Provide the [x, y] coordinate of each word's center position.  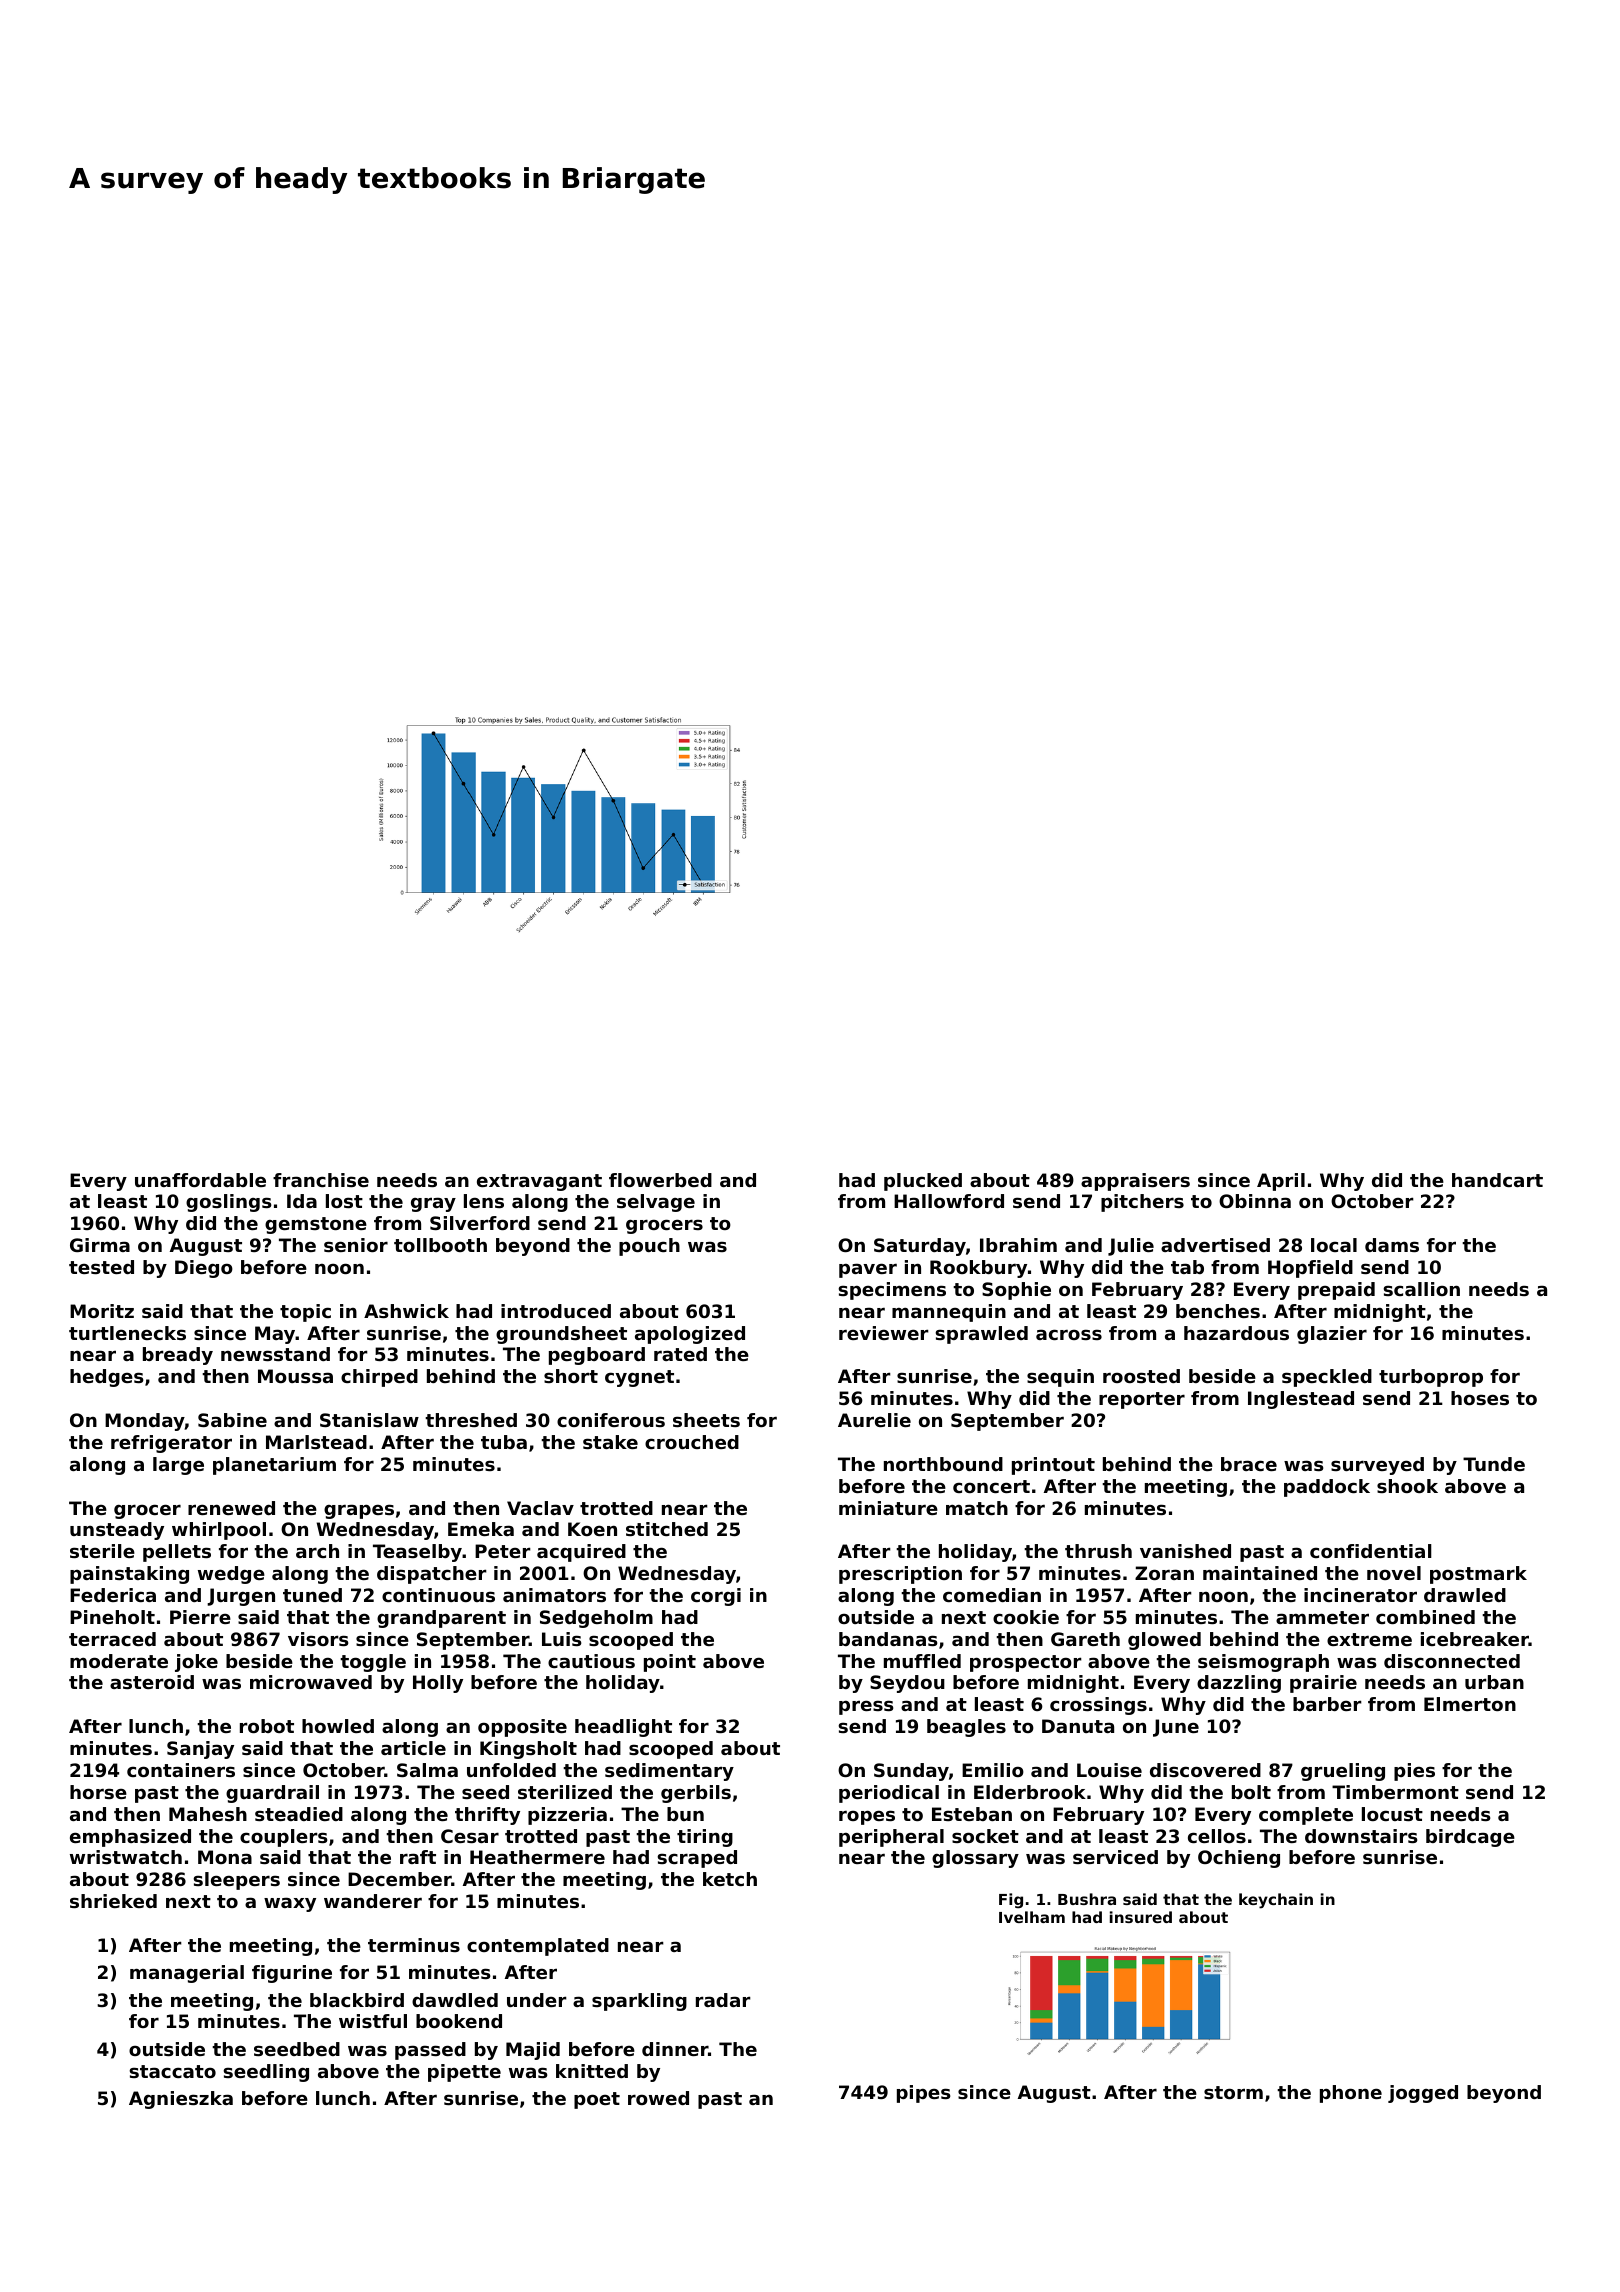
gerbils [696, 1794]
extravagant [539, 1182]
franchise [321, 1180]
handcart [1497, 1180]
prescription [900, 1575]
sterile [102, 1551]
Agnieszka [181, 2100]
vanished [1185, 1551]
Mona [225, 1857]
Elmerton [1470, 1704]
